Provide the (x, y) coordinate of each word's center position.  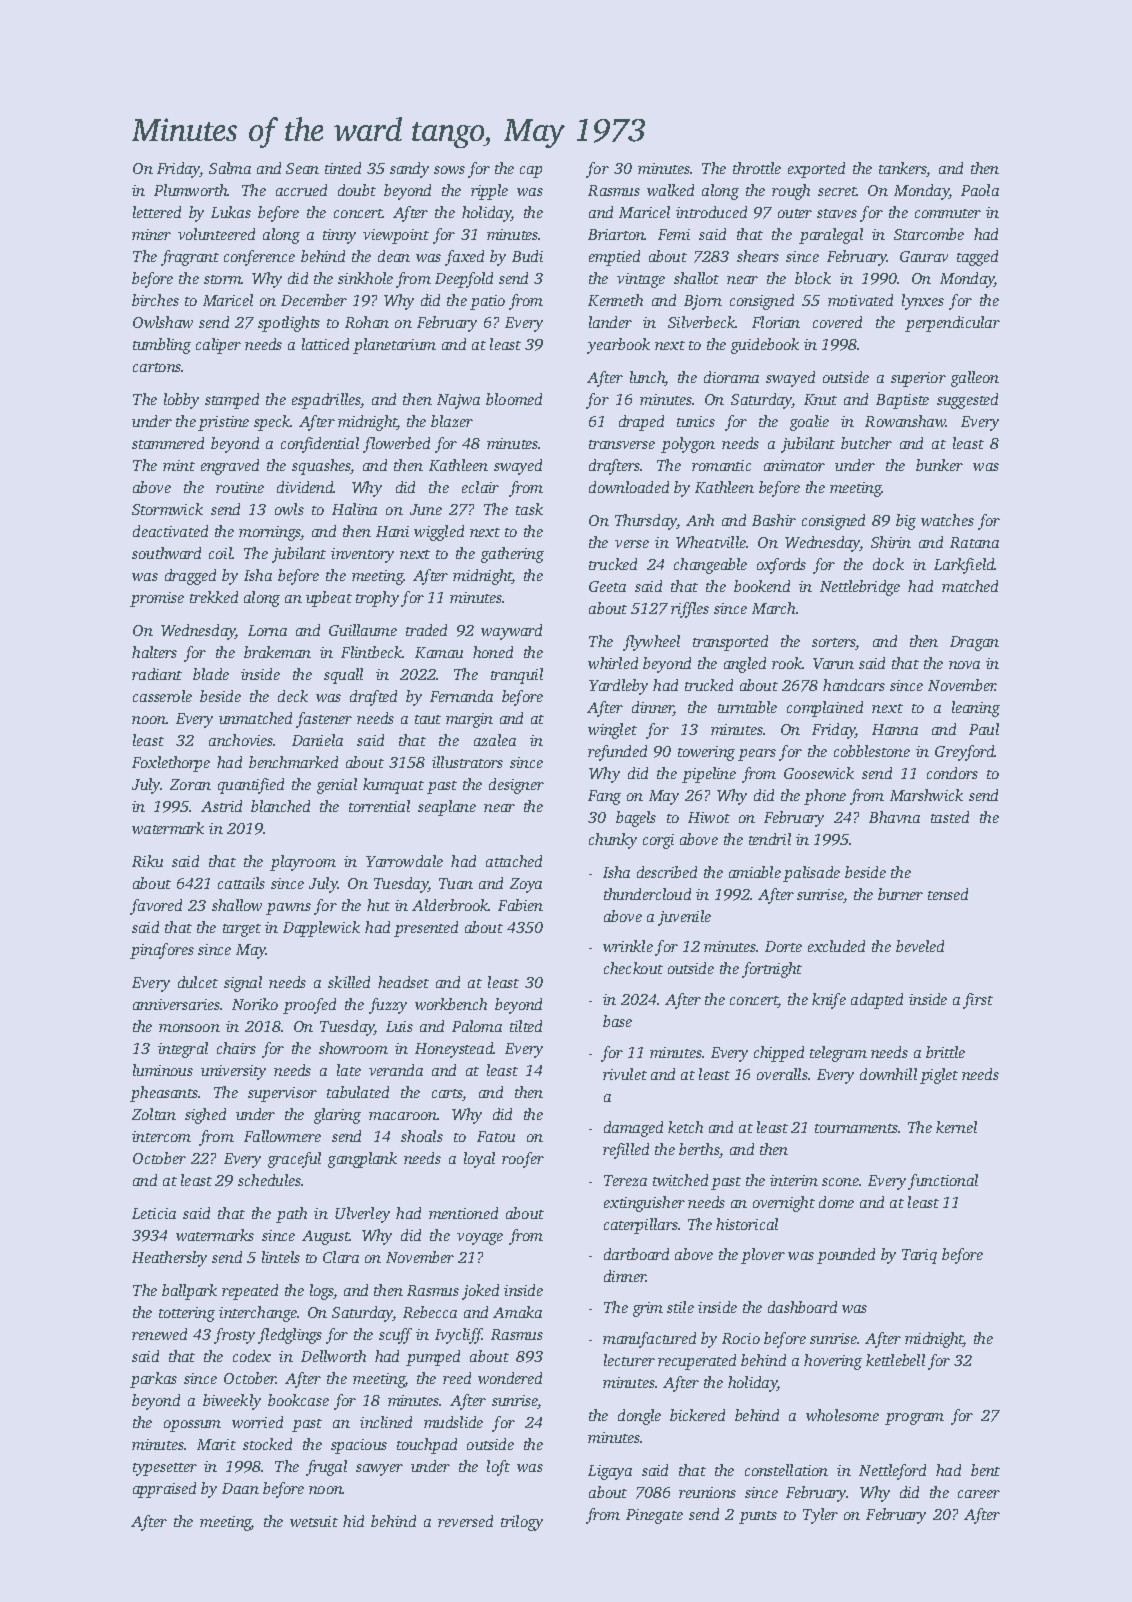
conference (259, 258)
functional (943, 1182)
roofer (523, 1160)
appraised (164, 1490)
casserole (162, 696)
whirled (613, 663)
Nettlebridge (860, 588)
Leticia (154, 1213)
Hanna (895, 729)
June (426, 509)
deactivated (170, 531)
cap (531, 172)
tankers (903, 169)
